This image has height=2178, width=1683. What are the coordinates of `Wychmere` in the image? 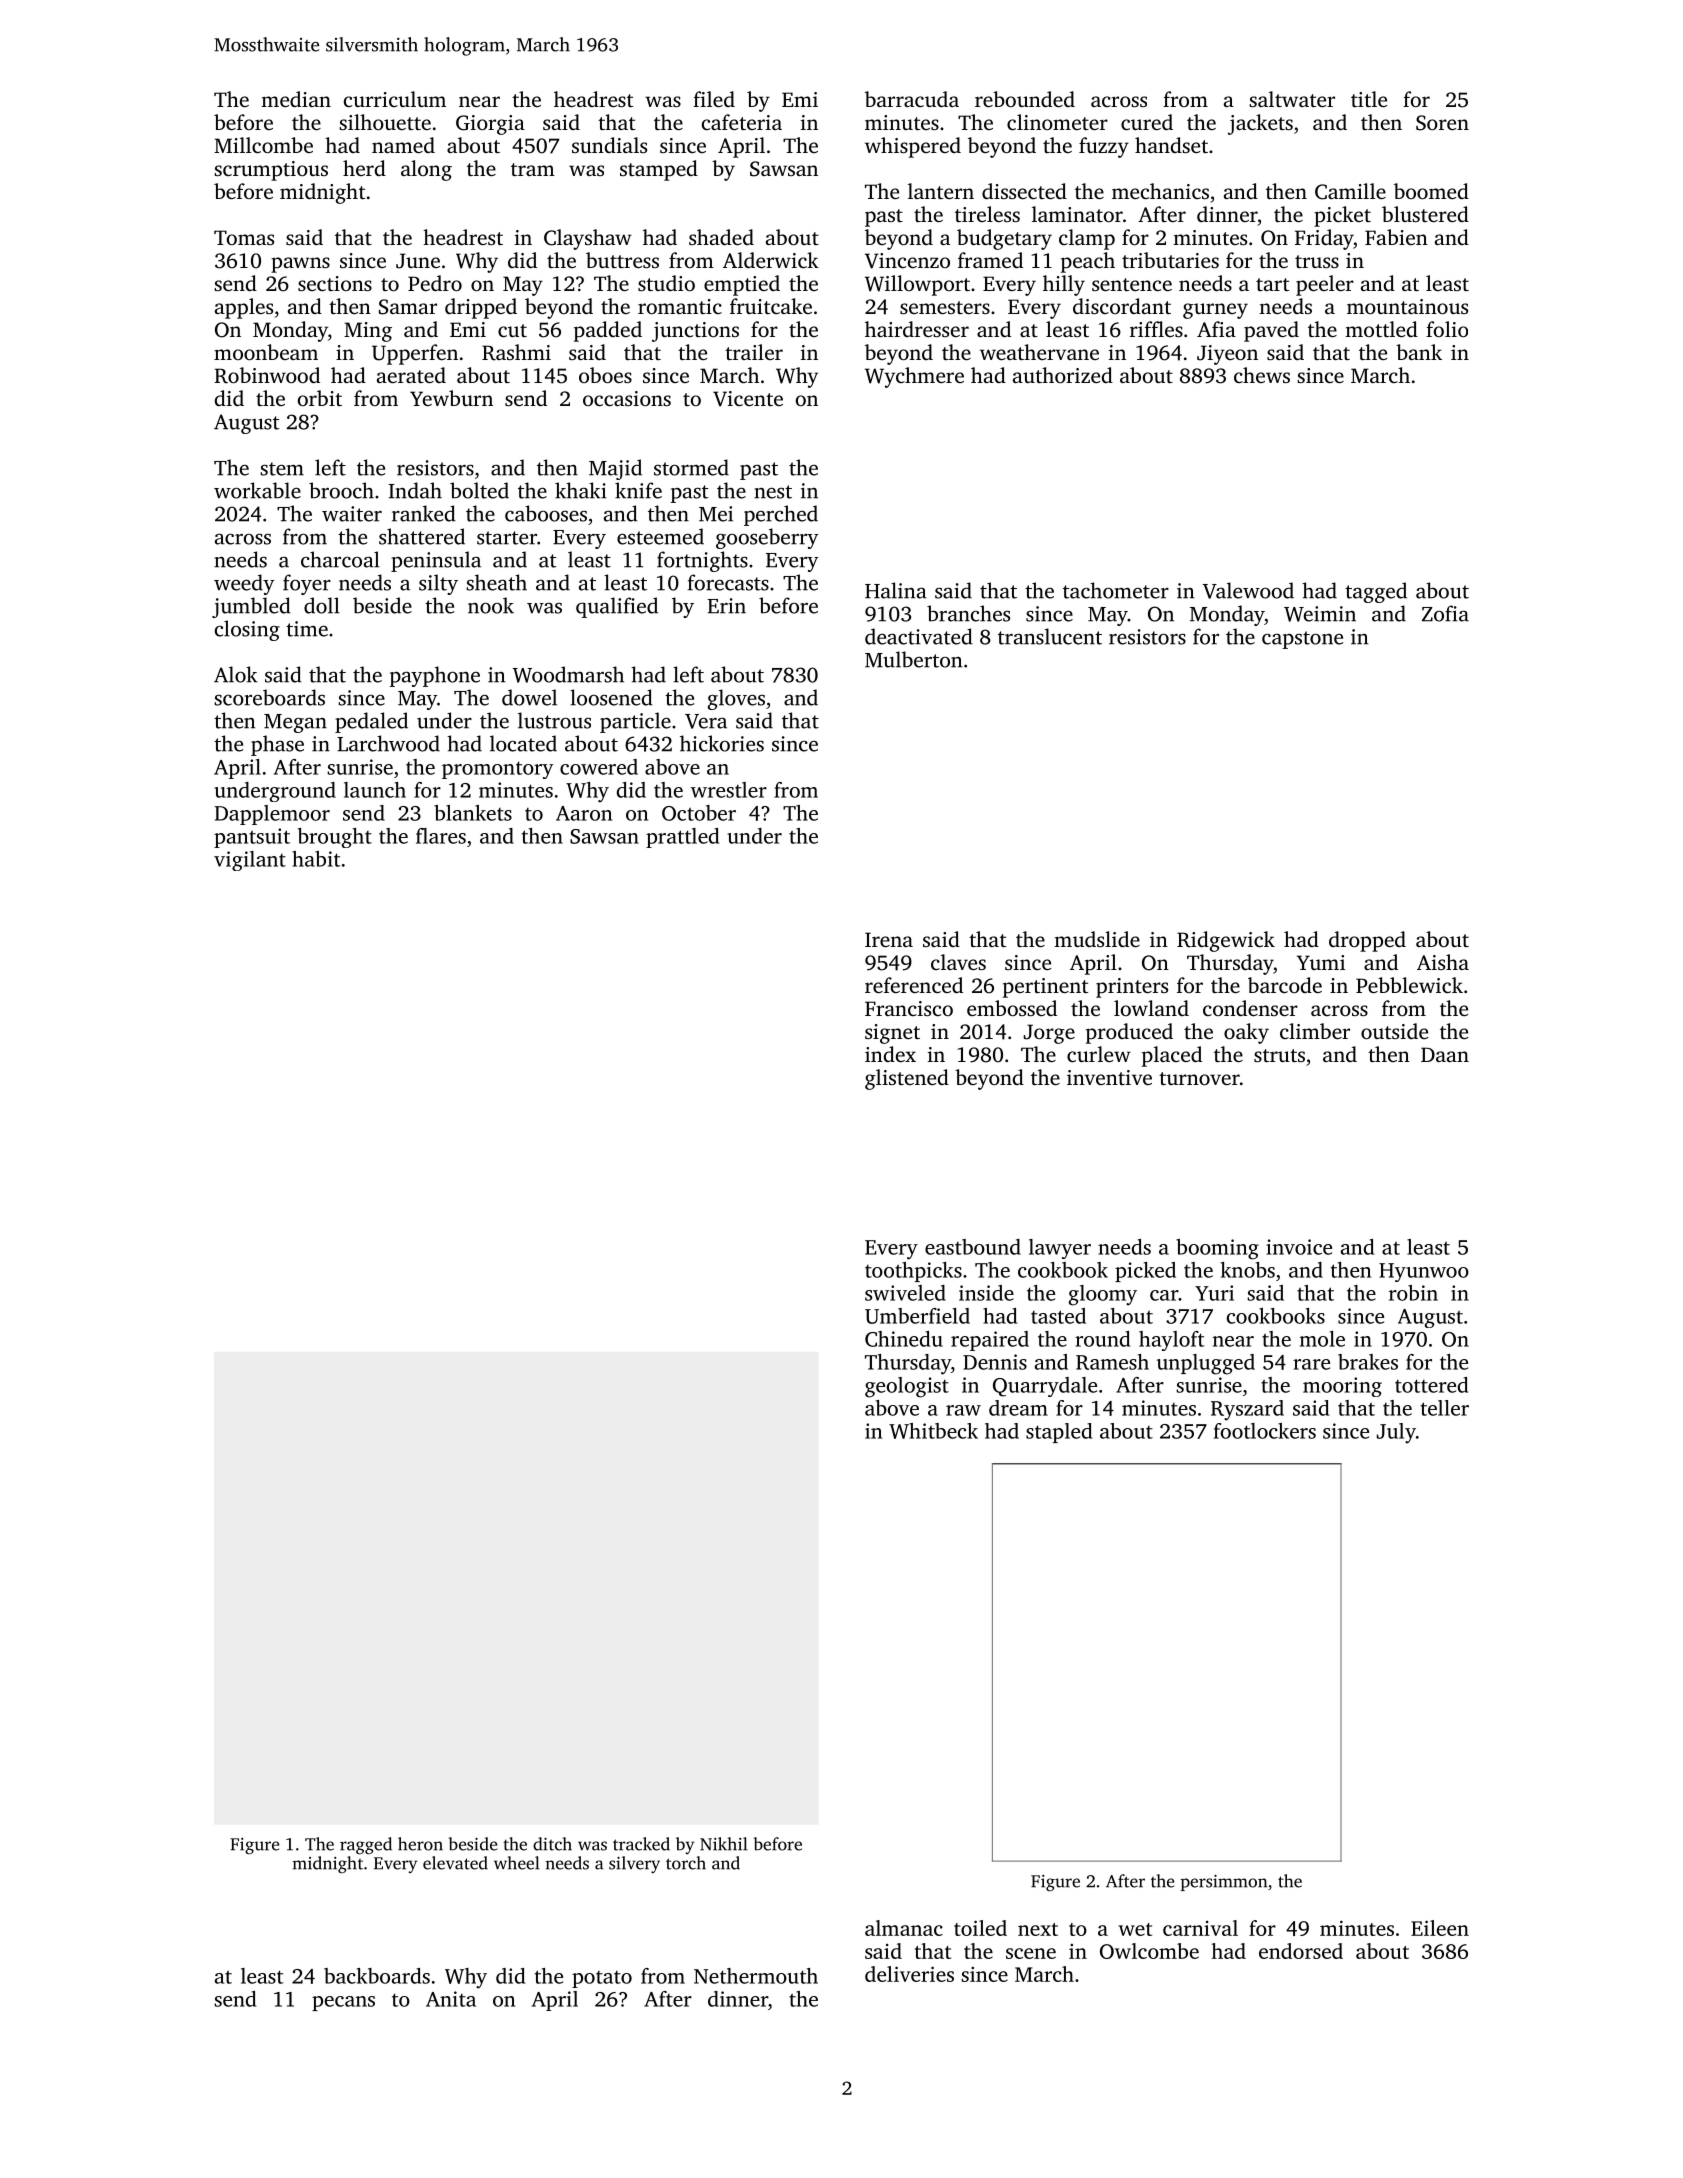 It's located at (914, 377).
